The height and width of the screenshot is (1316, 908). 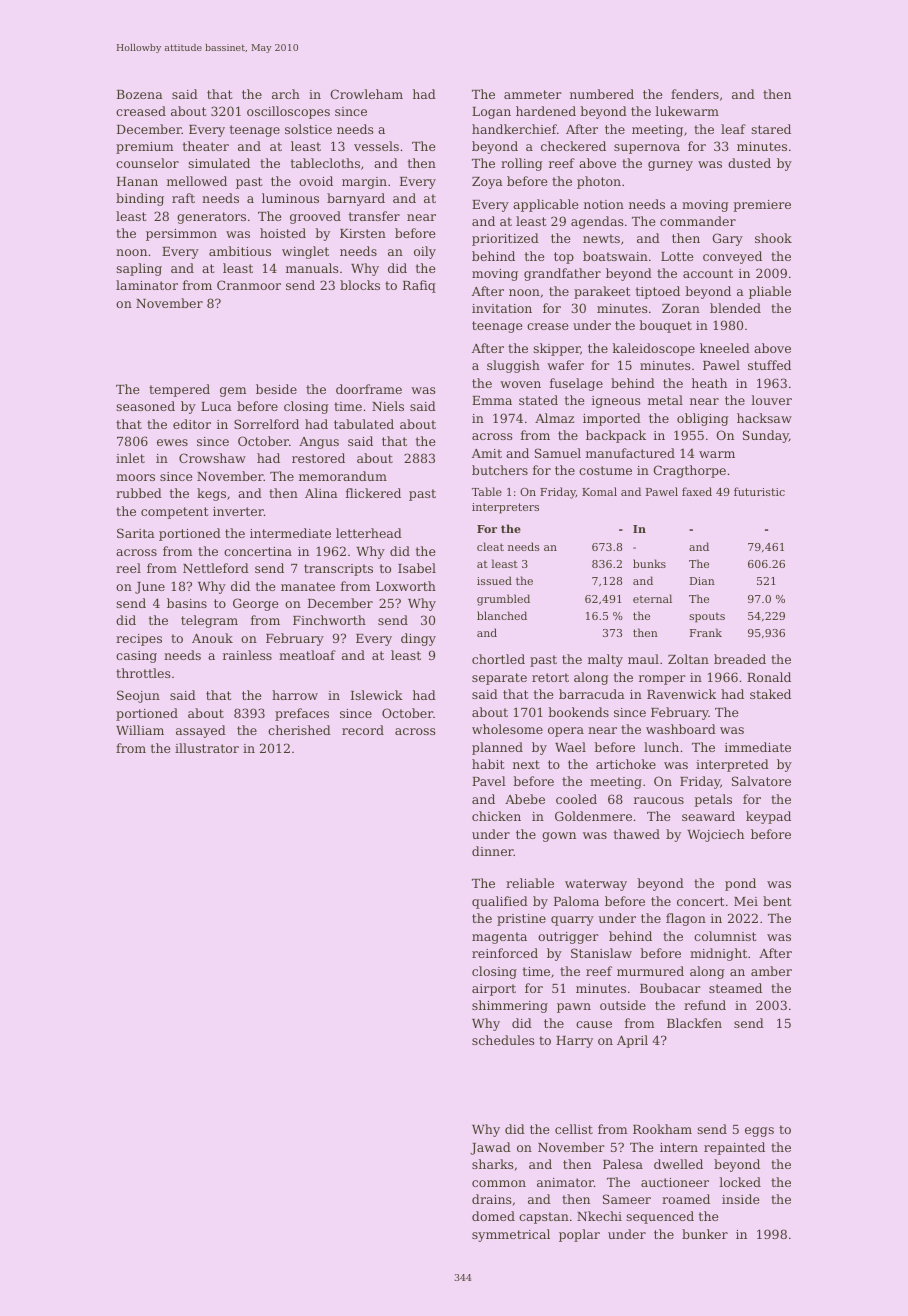 What do you see at coordinates (137, 181) in the screenshot?
I see `Hanan` at bounding box center [137, 181].
